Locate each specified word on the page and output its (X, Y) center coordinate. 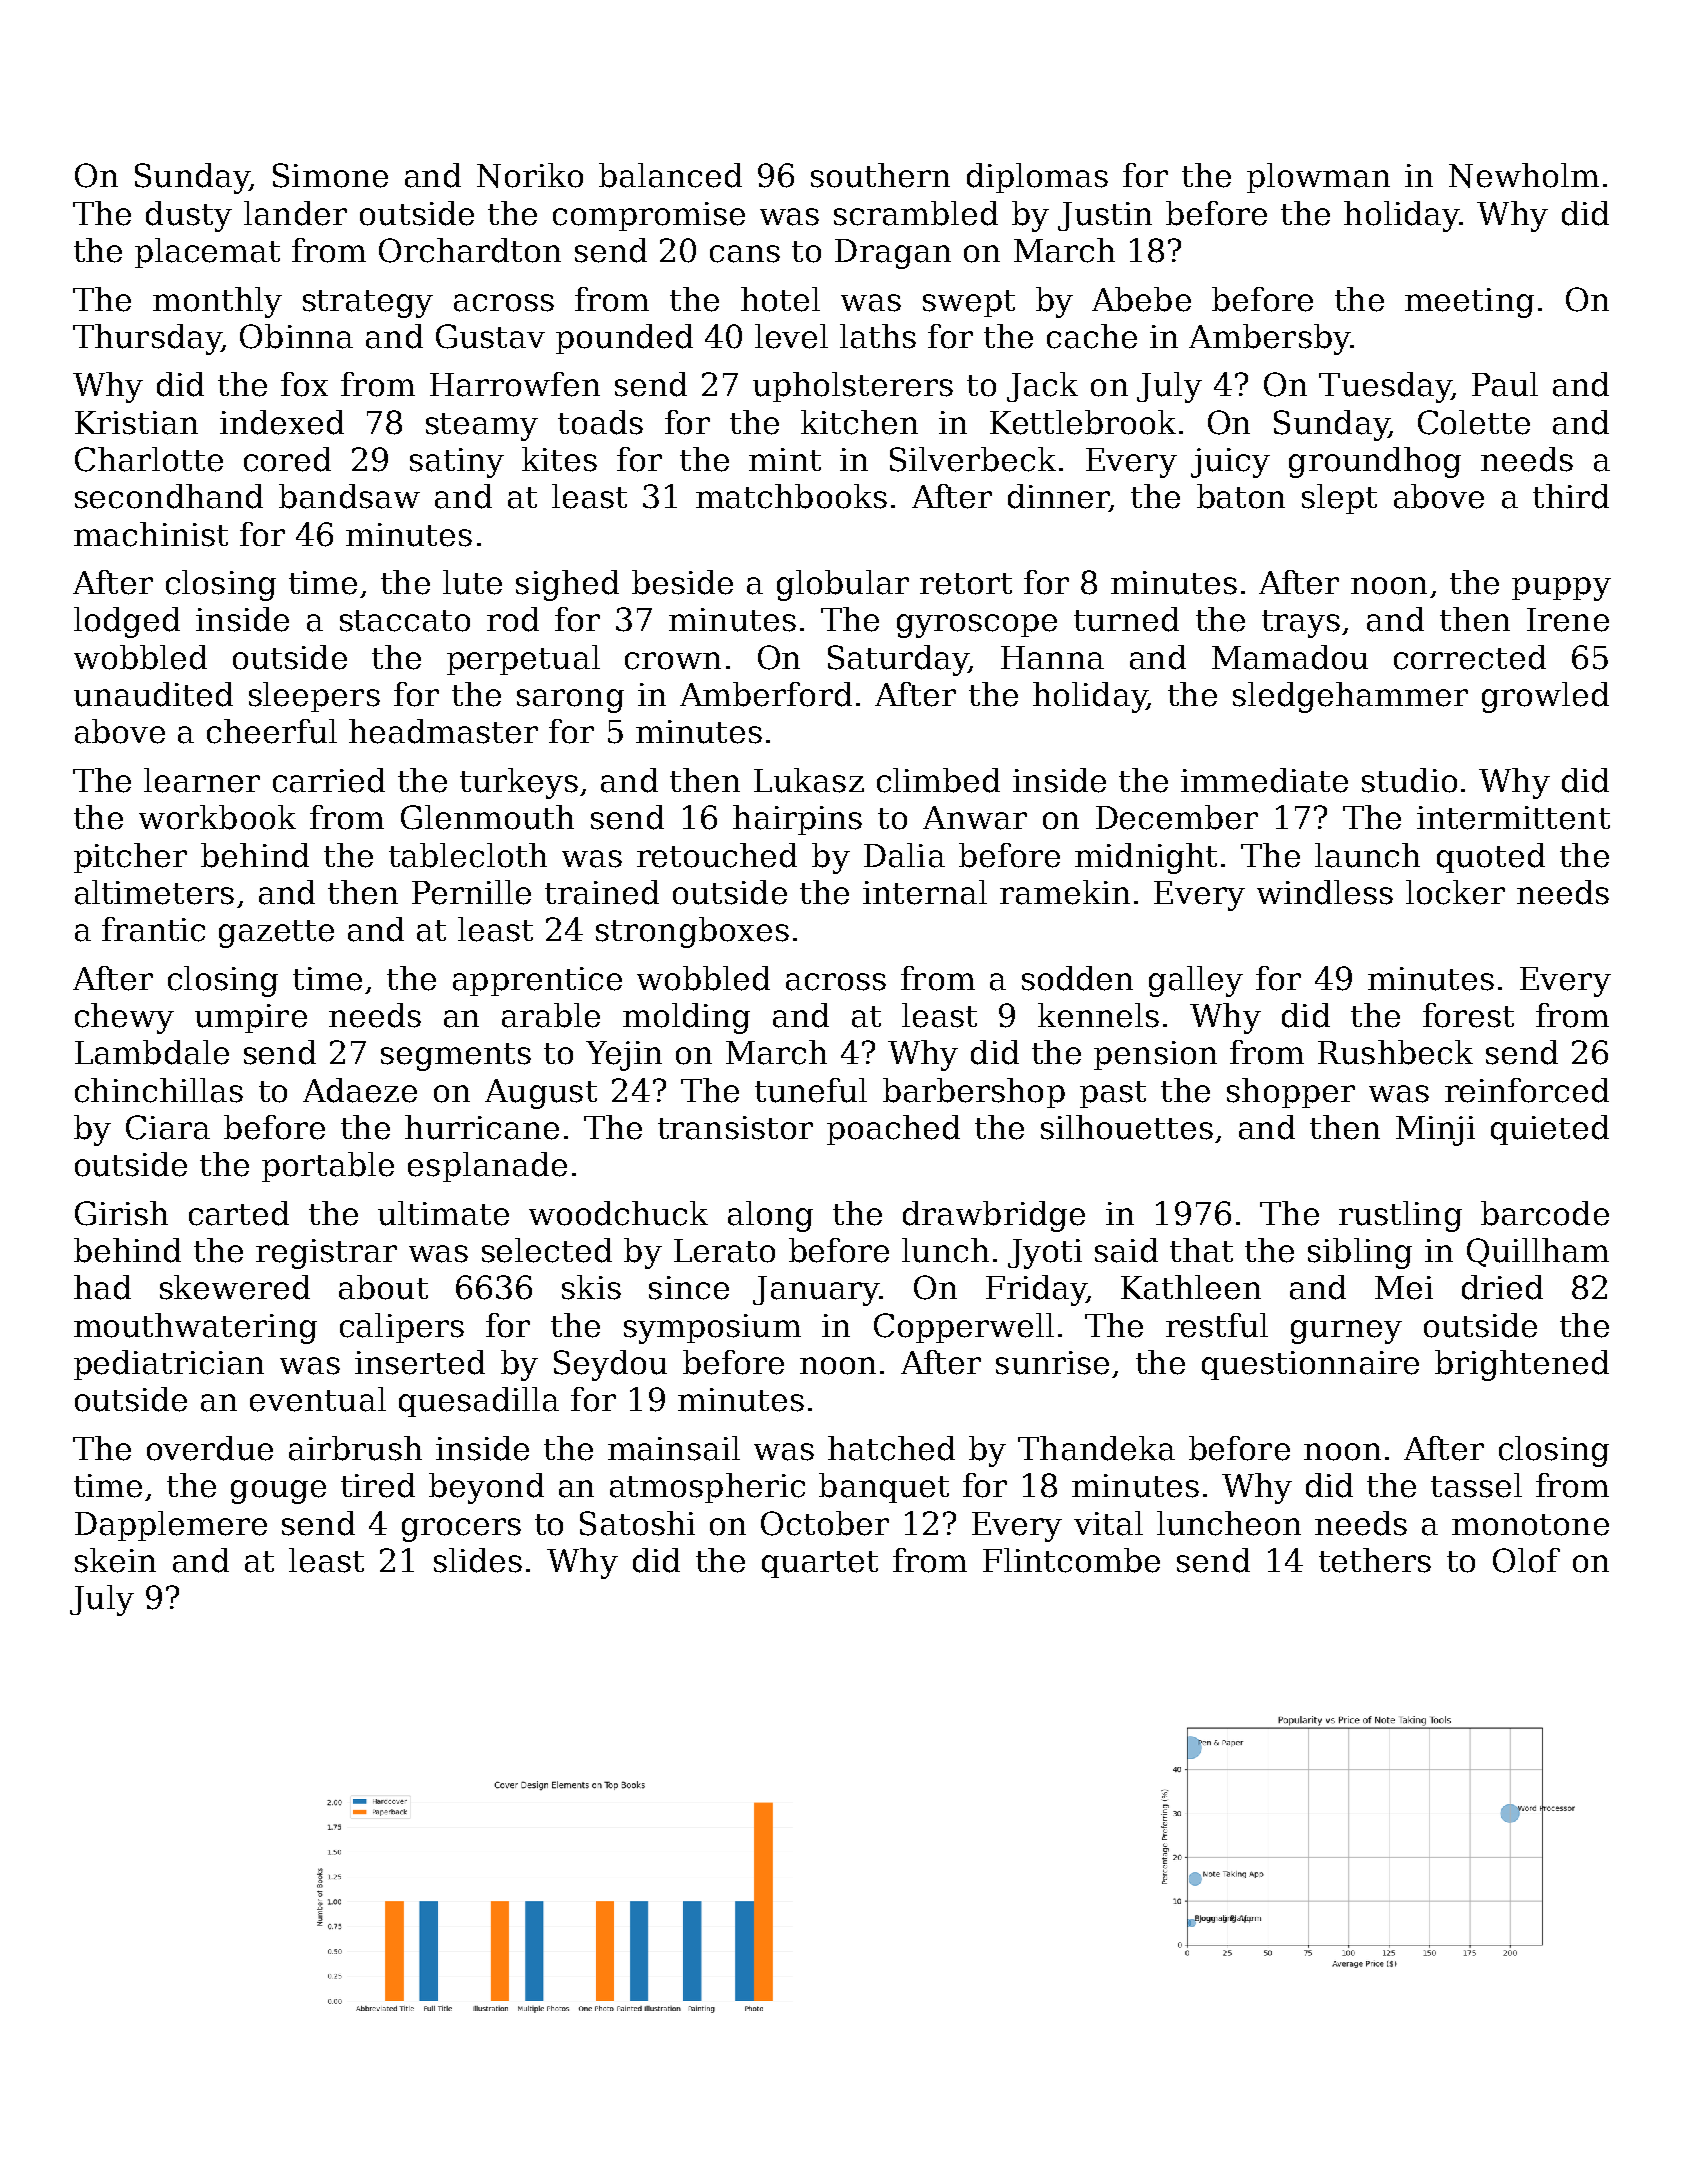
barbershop (974, 1093)
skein (115, 1560)
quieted (1550, 1130)
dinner (1058, 496)
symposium (712, 1329)
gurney (1346, 1332)
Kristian (136, 423)
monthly (217, 302)
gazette (276, 934)
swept (969, 303)
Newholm (1524, 175)
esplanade (487, 1167)
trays (1301, 624)
